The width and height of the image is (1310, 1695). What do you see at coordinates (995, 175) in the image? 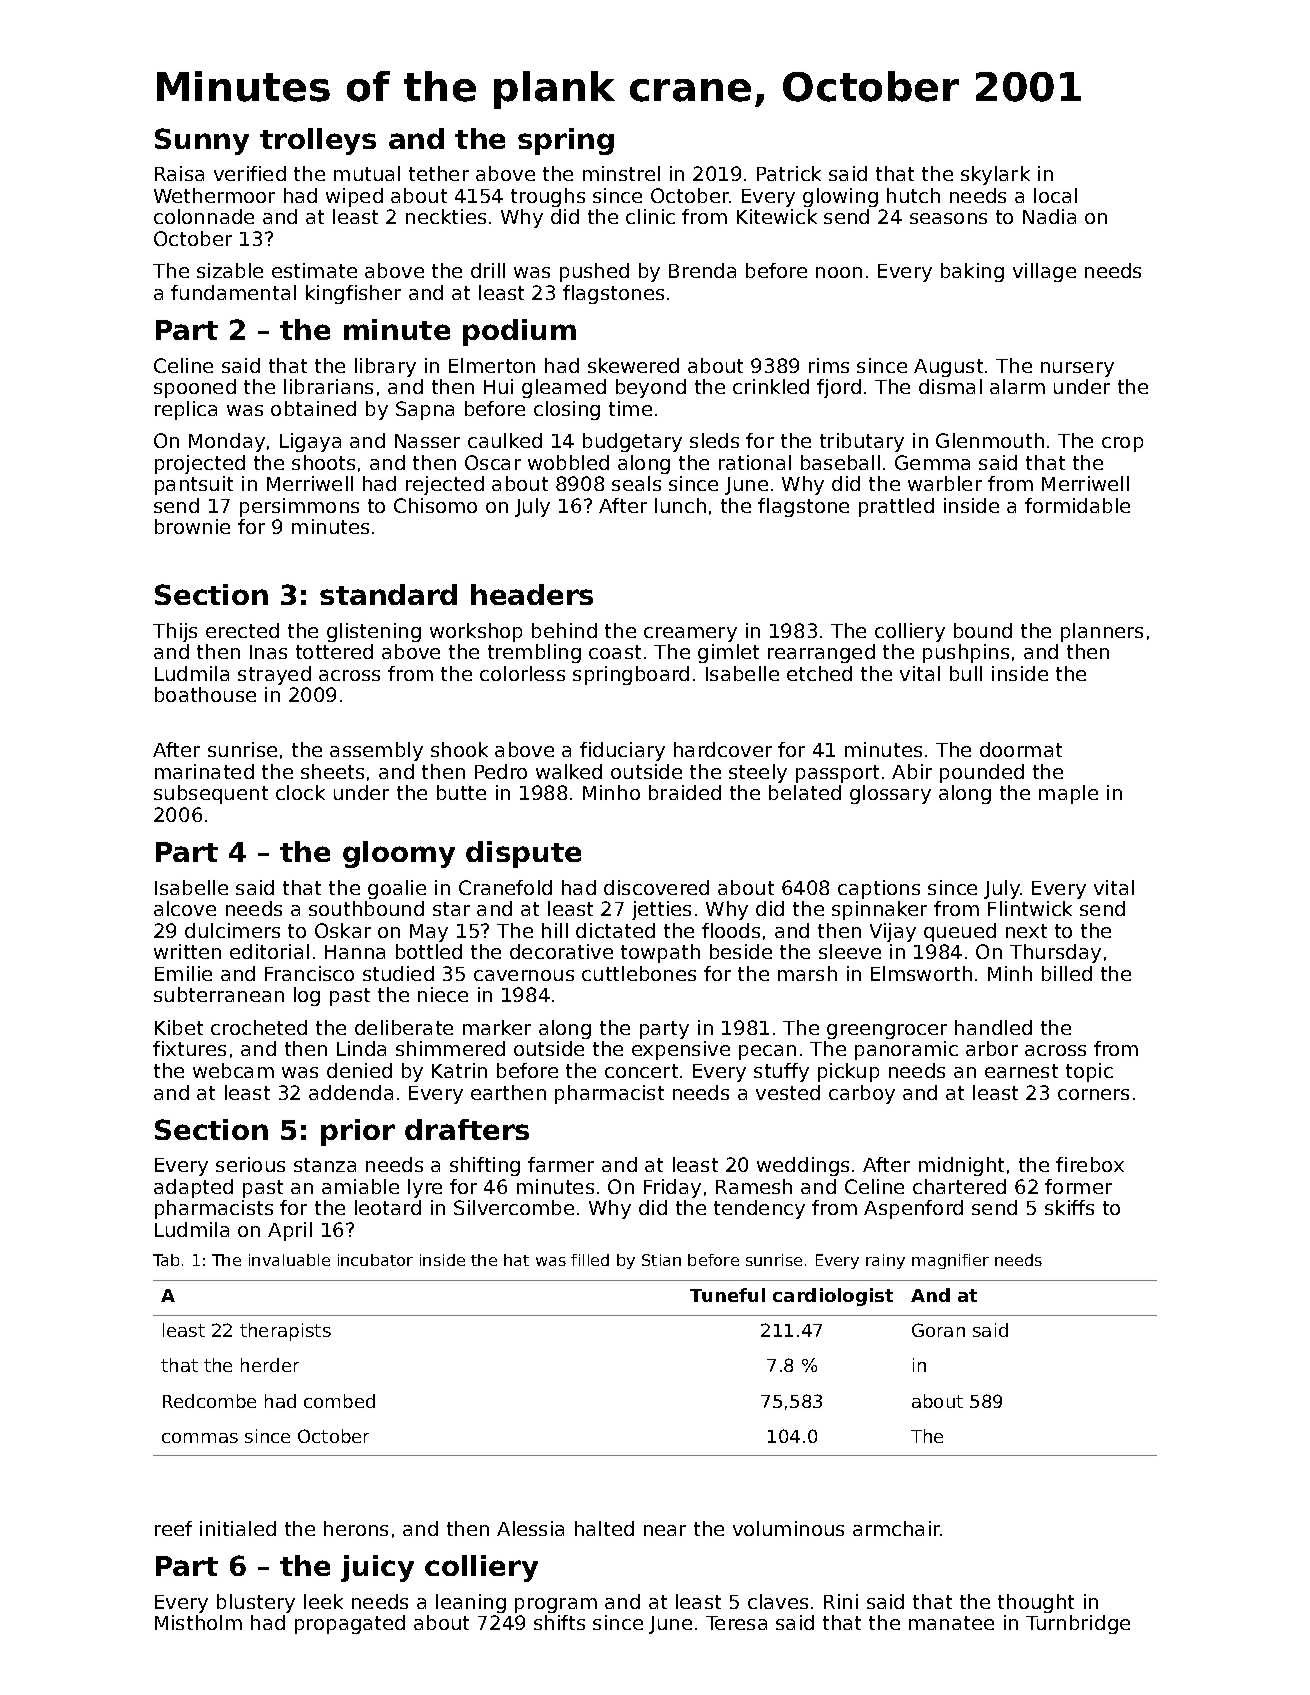
I see `skylark` at bounding box center [995, 175].
